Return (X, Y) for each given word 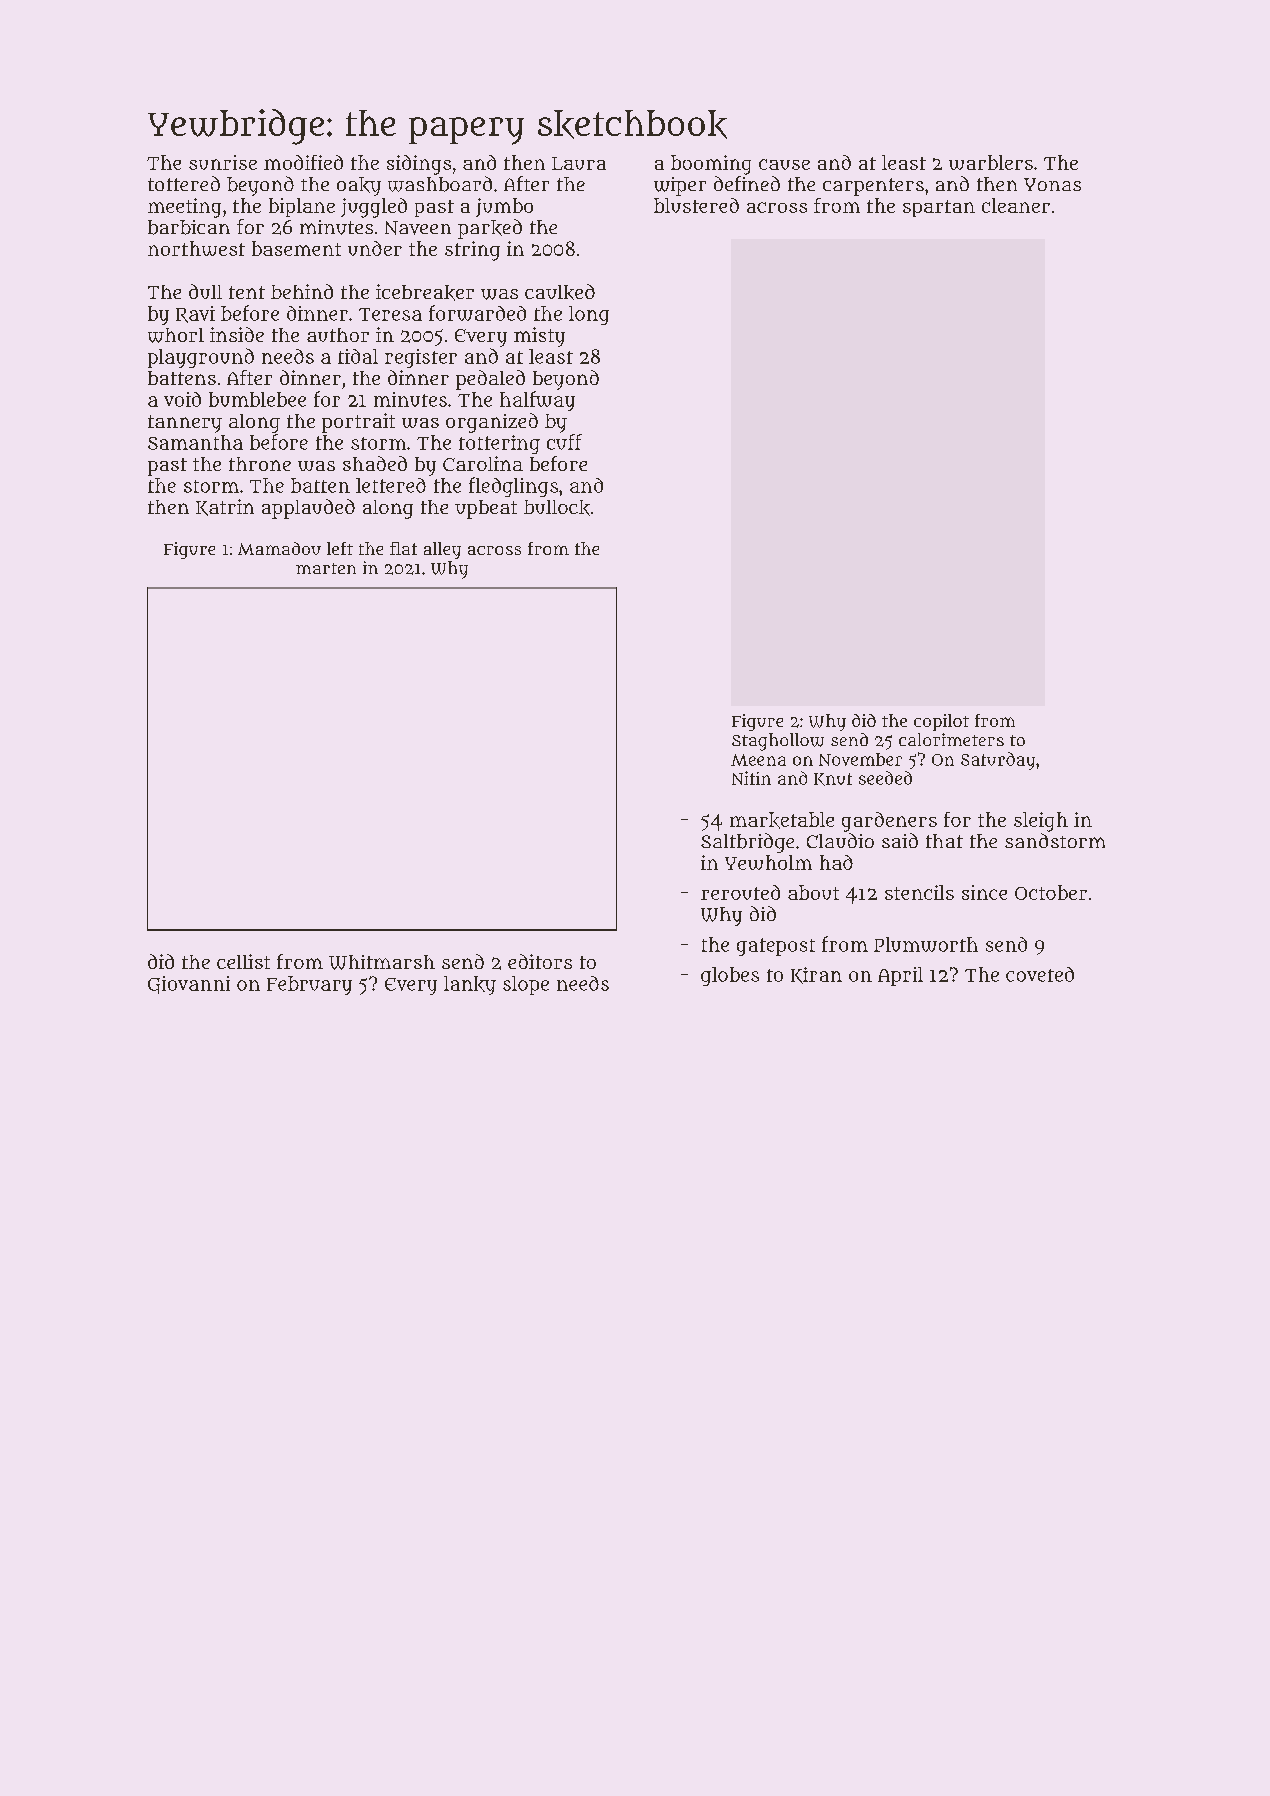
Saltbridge (747, 843)
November (860, 759)
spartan (939, 208)
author (338, 335)
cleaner (1016, 205)
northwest (196, 248)
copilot (941, 722)
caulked (560, 292)
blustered (696, 205)
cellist (243, 961)
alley (442, 550)
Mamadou (279, 548)
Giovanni (189, 985)
